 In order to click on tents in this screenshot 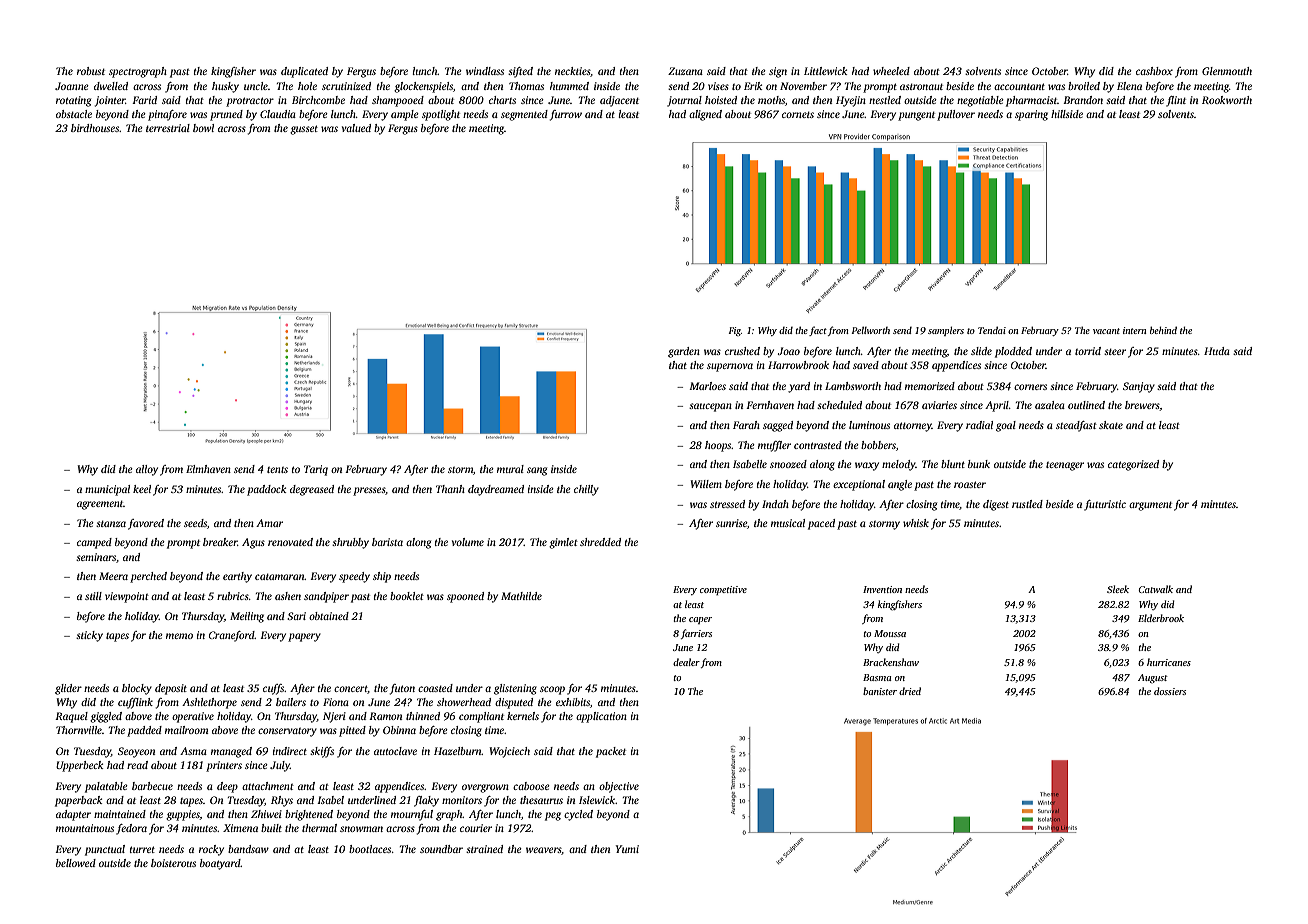, I will do `click(277, 470)`.
